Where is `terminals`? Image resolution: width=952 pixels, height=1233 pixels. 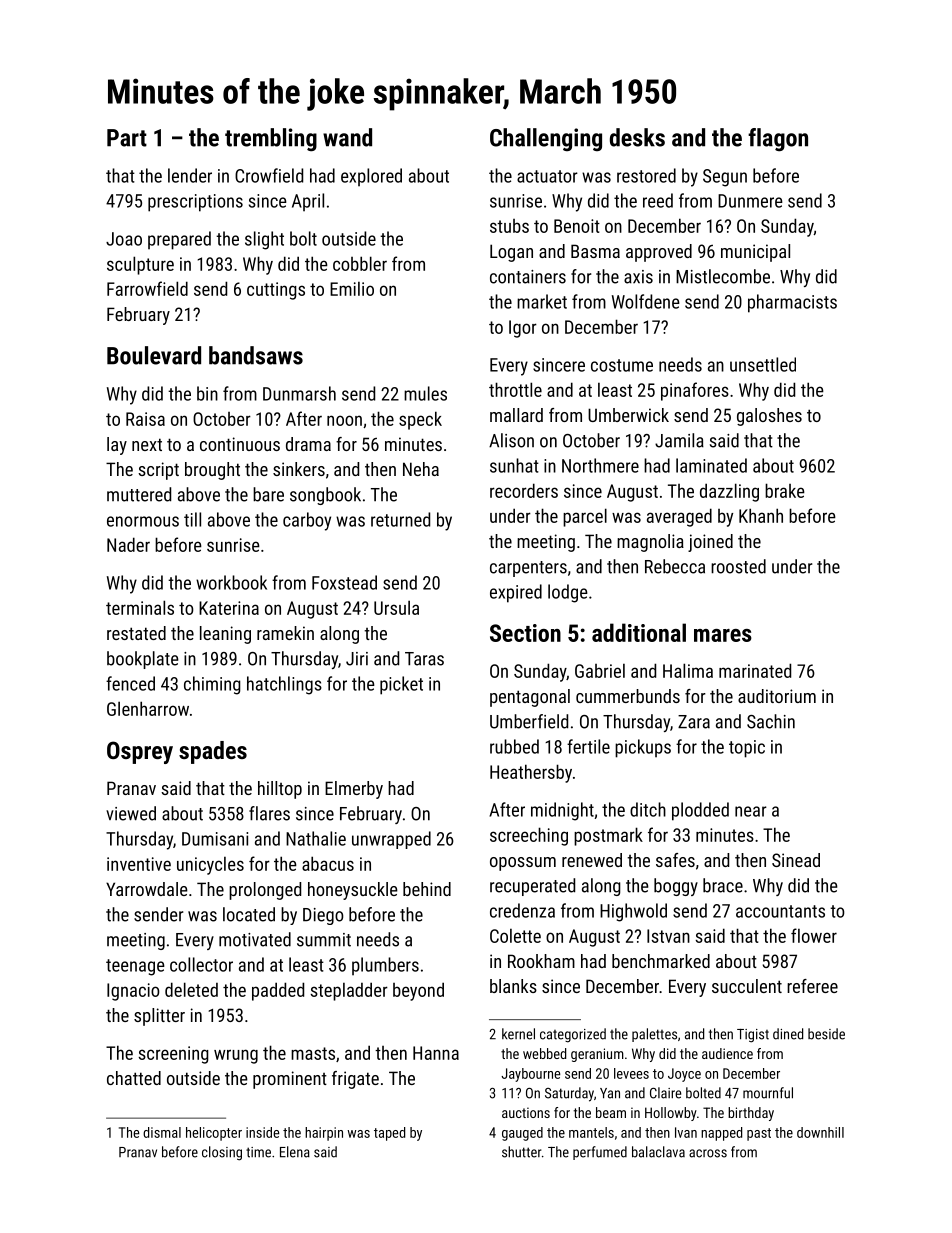
terminals is located at coordinates (140, 607).
